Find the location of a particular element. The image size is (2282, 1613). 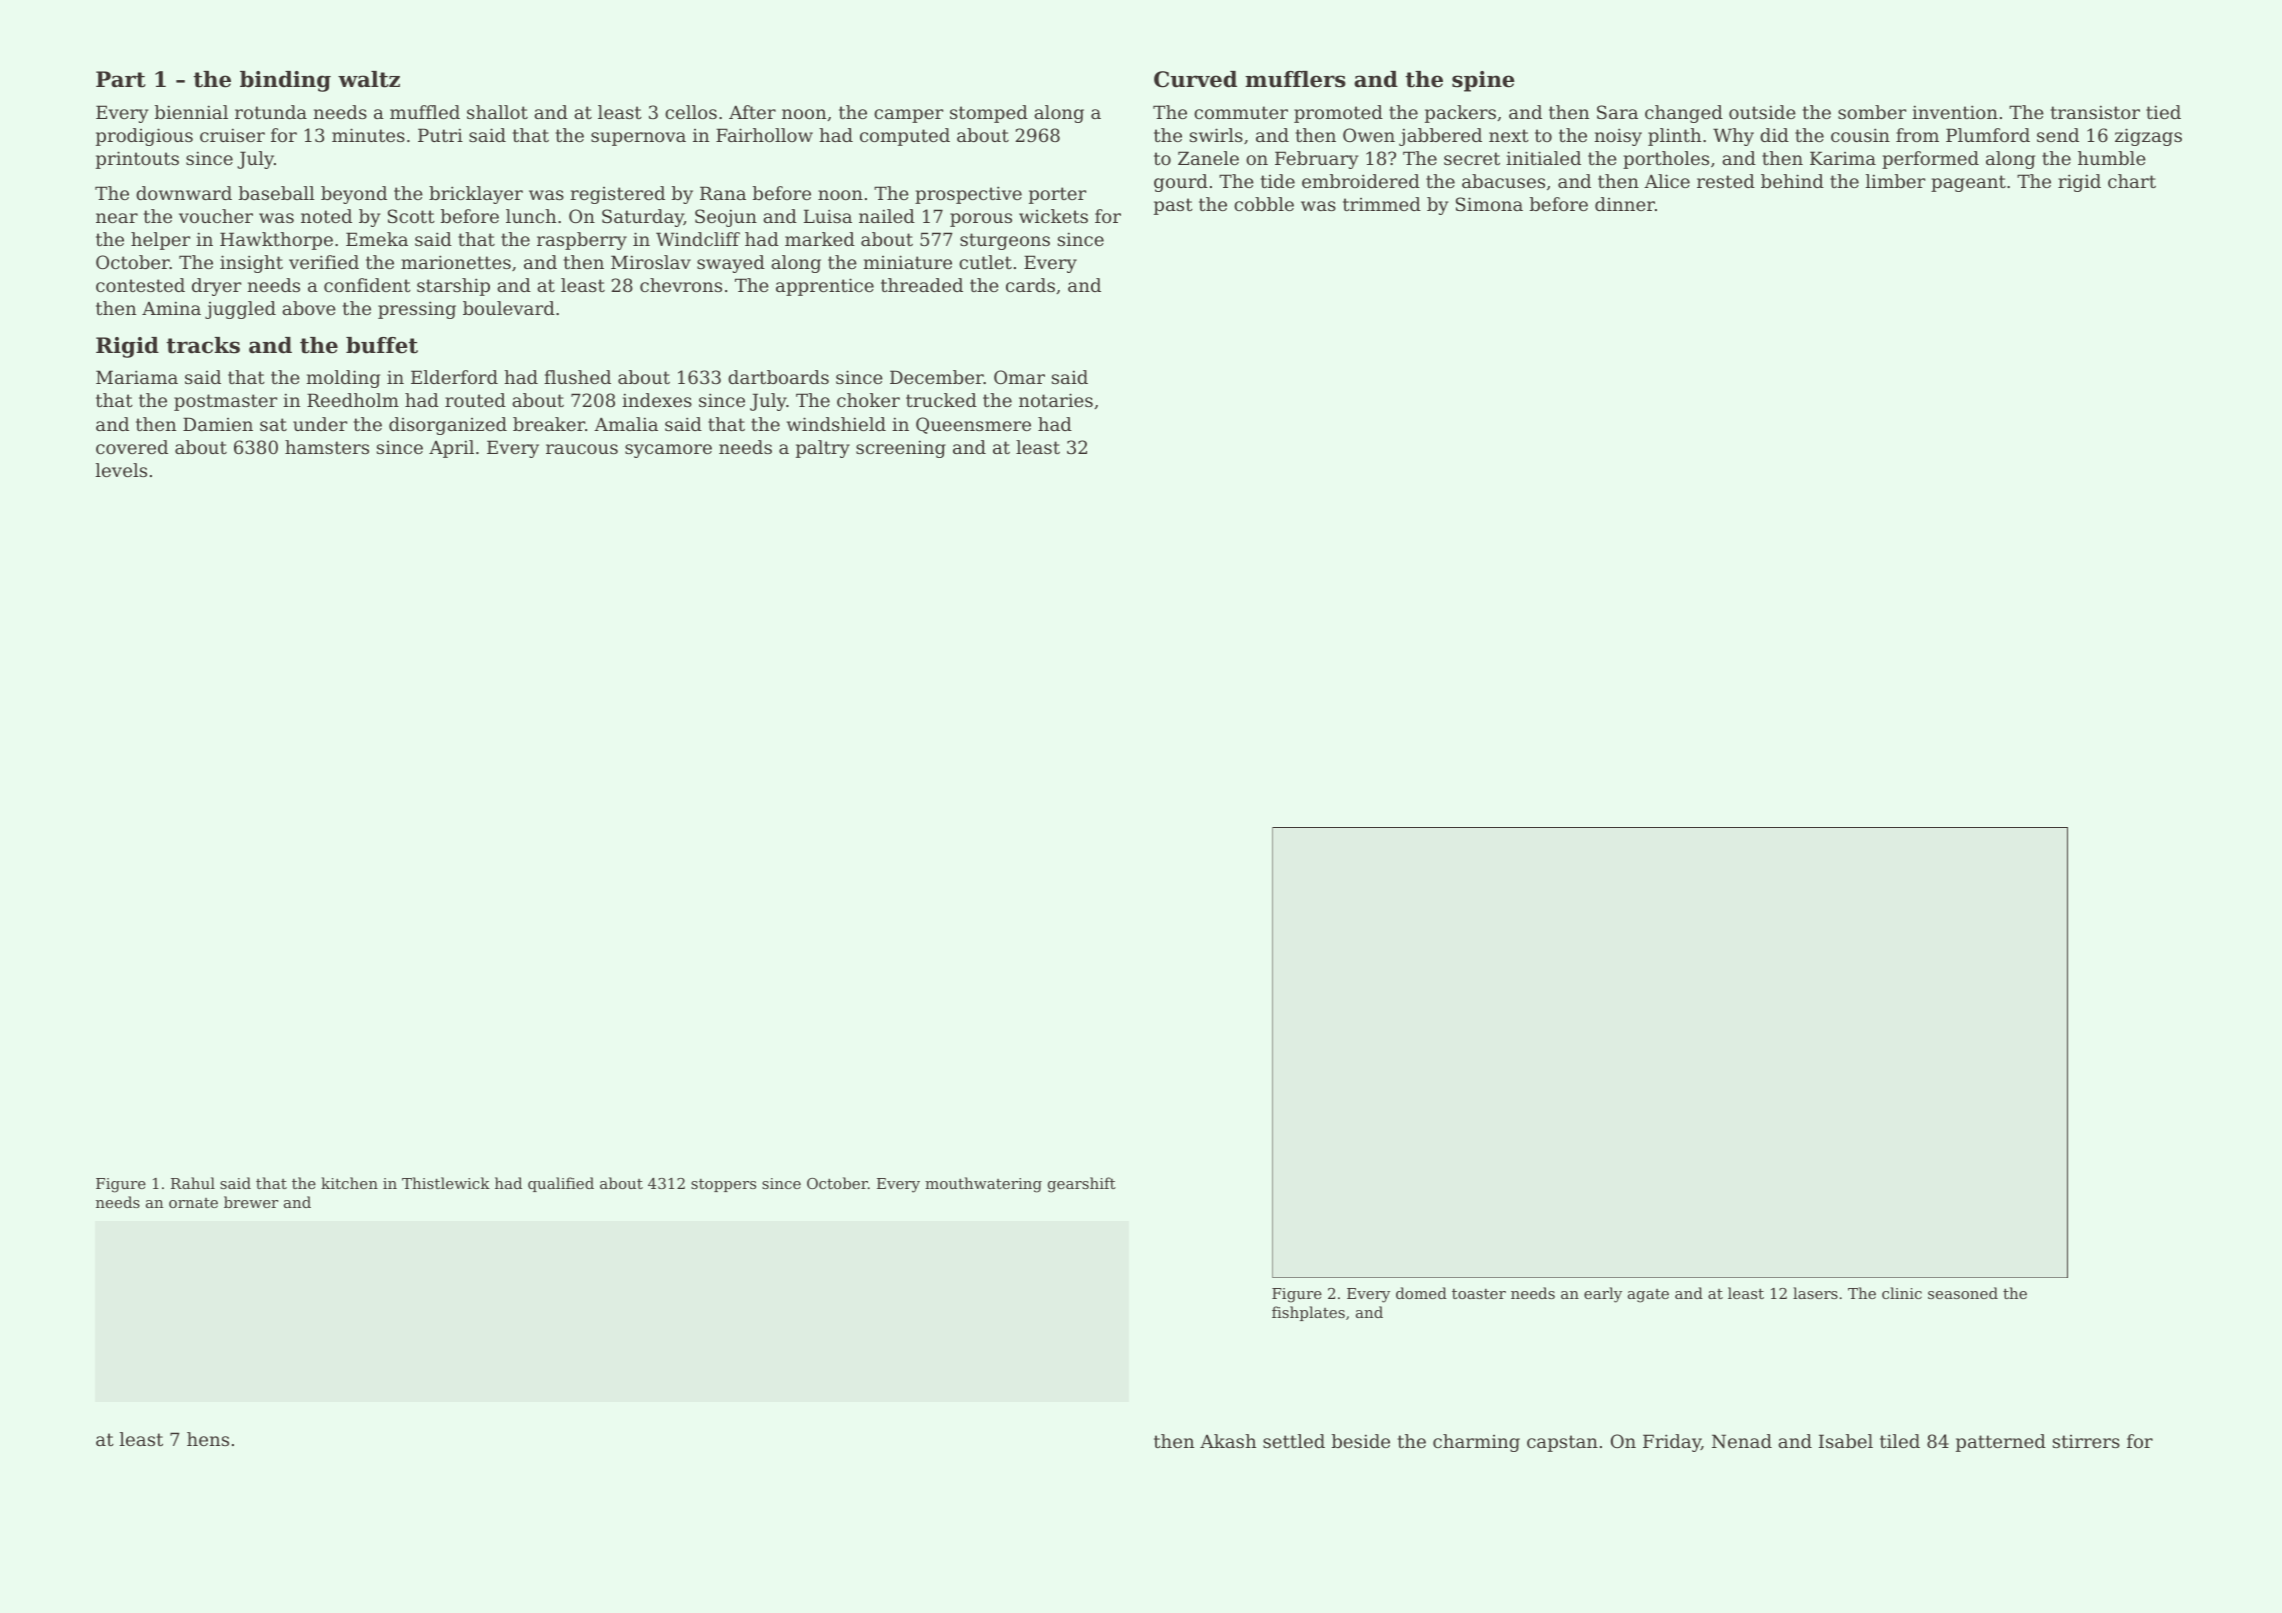

gearshift is located at coordinates (1082, 1185).
